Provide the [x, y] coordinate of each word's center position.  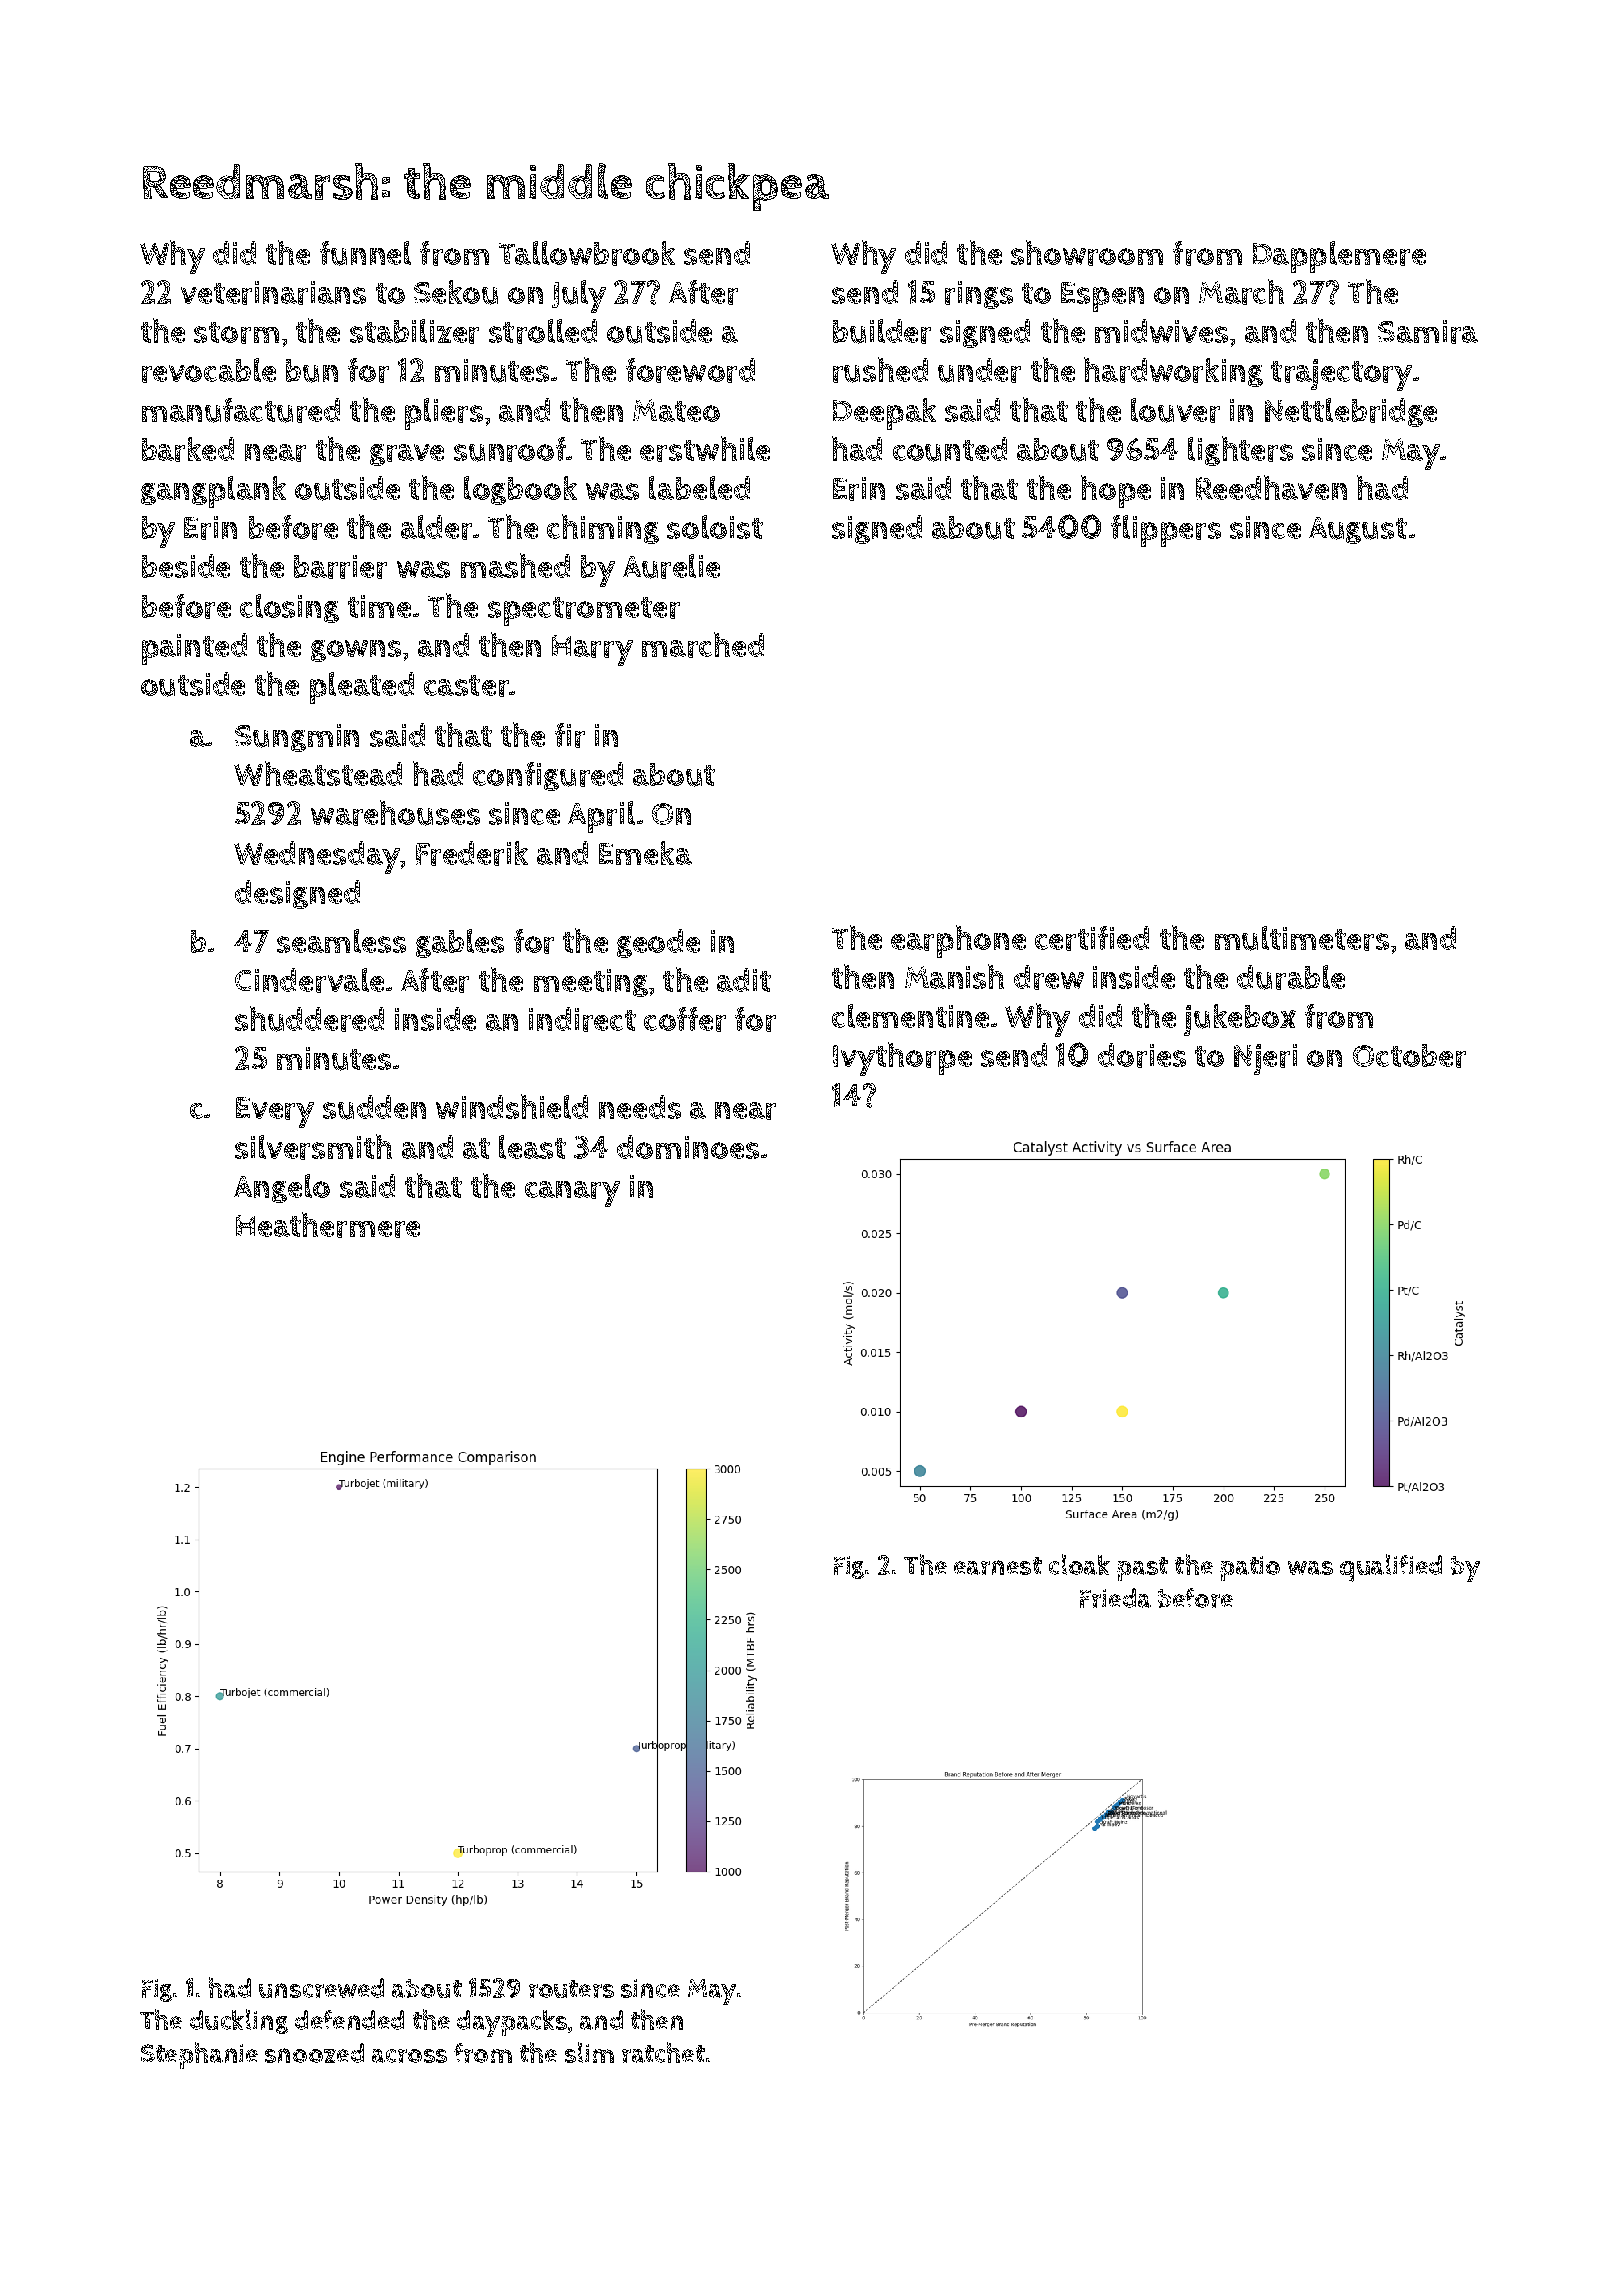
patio [1250, 1568]
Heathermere [328, 1225]
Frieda [1115, 1598]
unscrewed [321, 1988]
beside [186, 566]
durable [1291, 977]
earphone [958, 941]
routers [571, 1989]
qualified [1391, 1568]
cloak [1079, 1564]
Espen [1102, 297]
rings [979, 295]
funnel [365, 253]
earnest [998, 1566]
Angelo [282, 1188]
